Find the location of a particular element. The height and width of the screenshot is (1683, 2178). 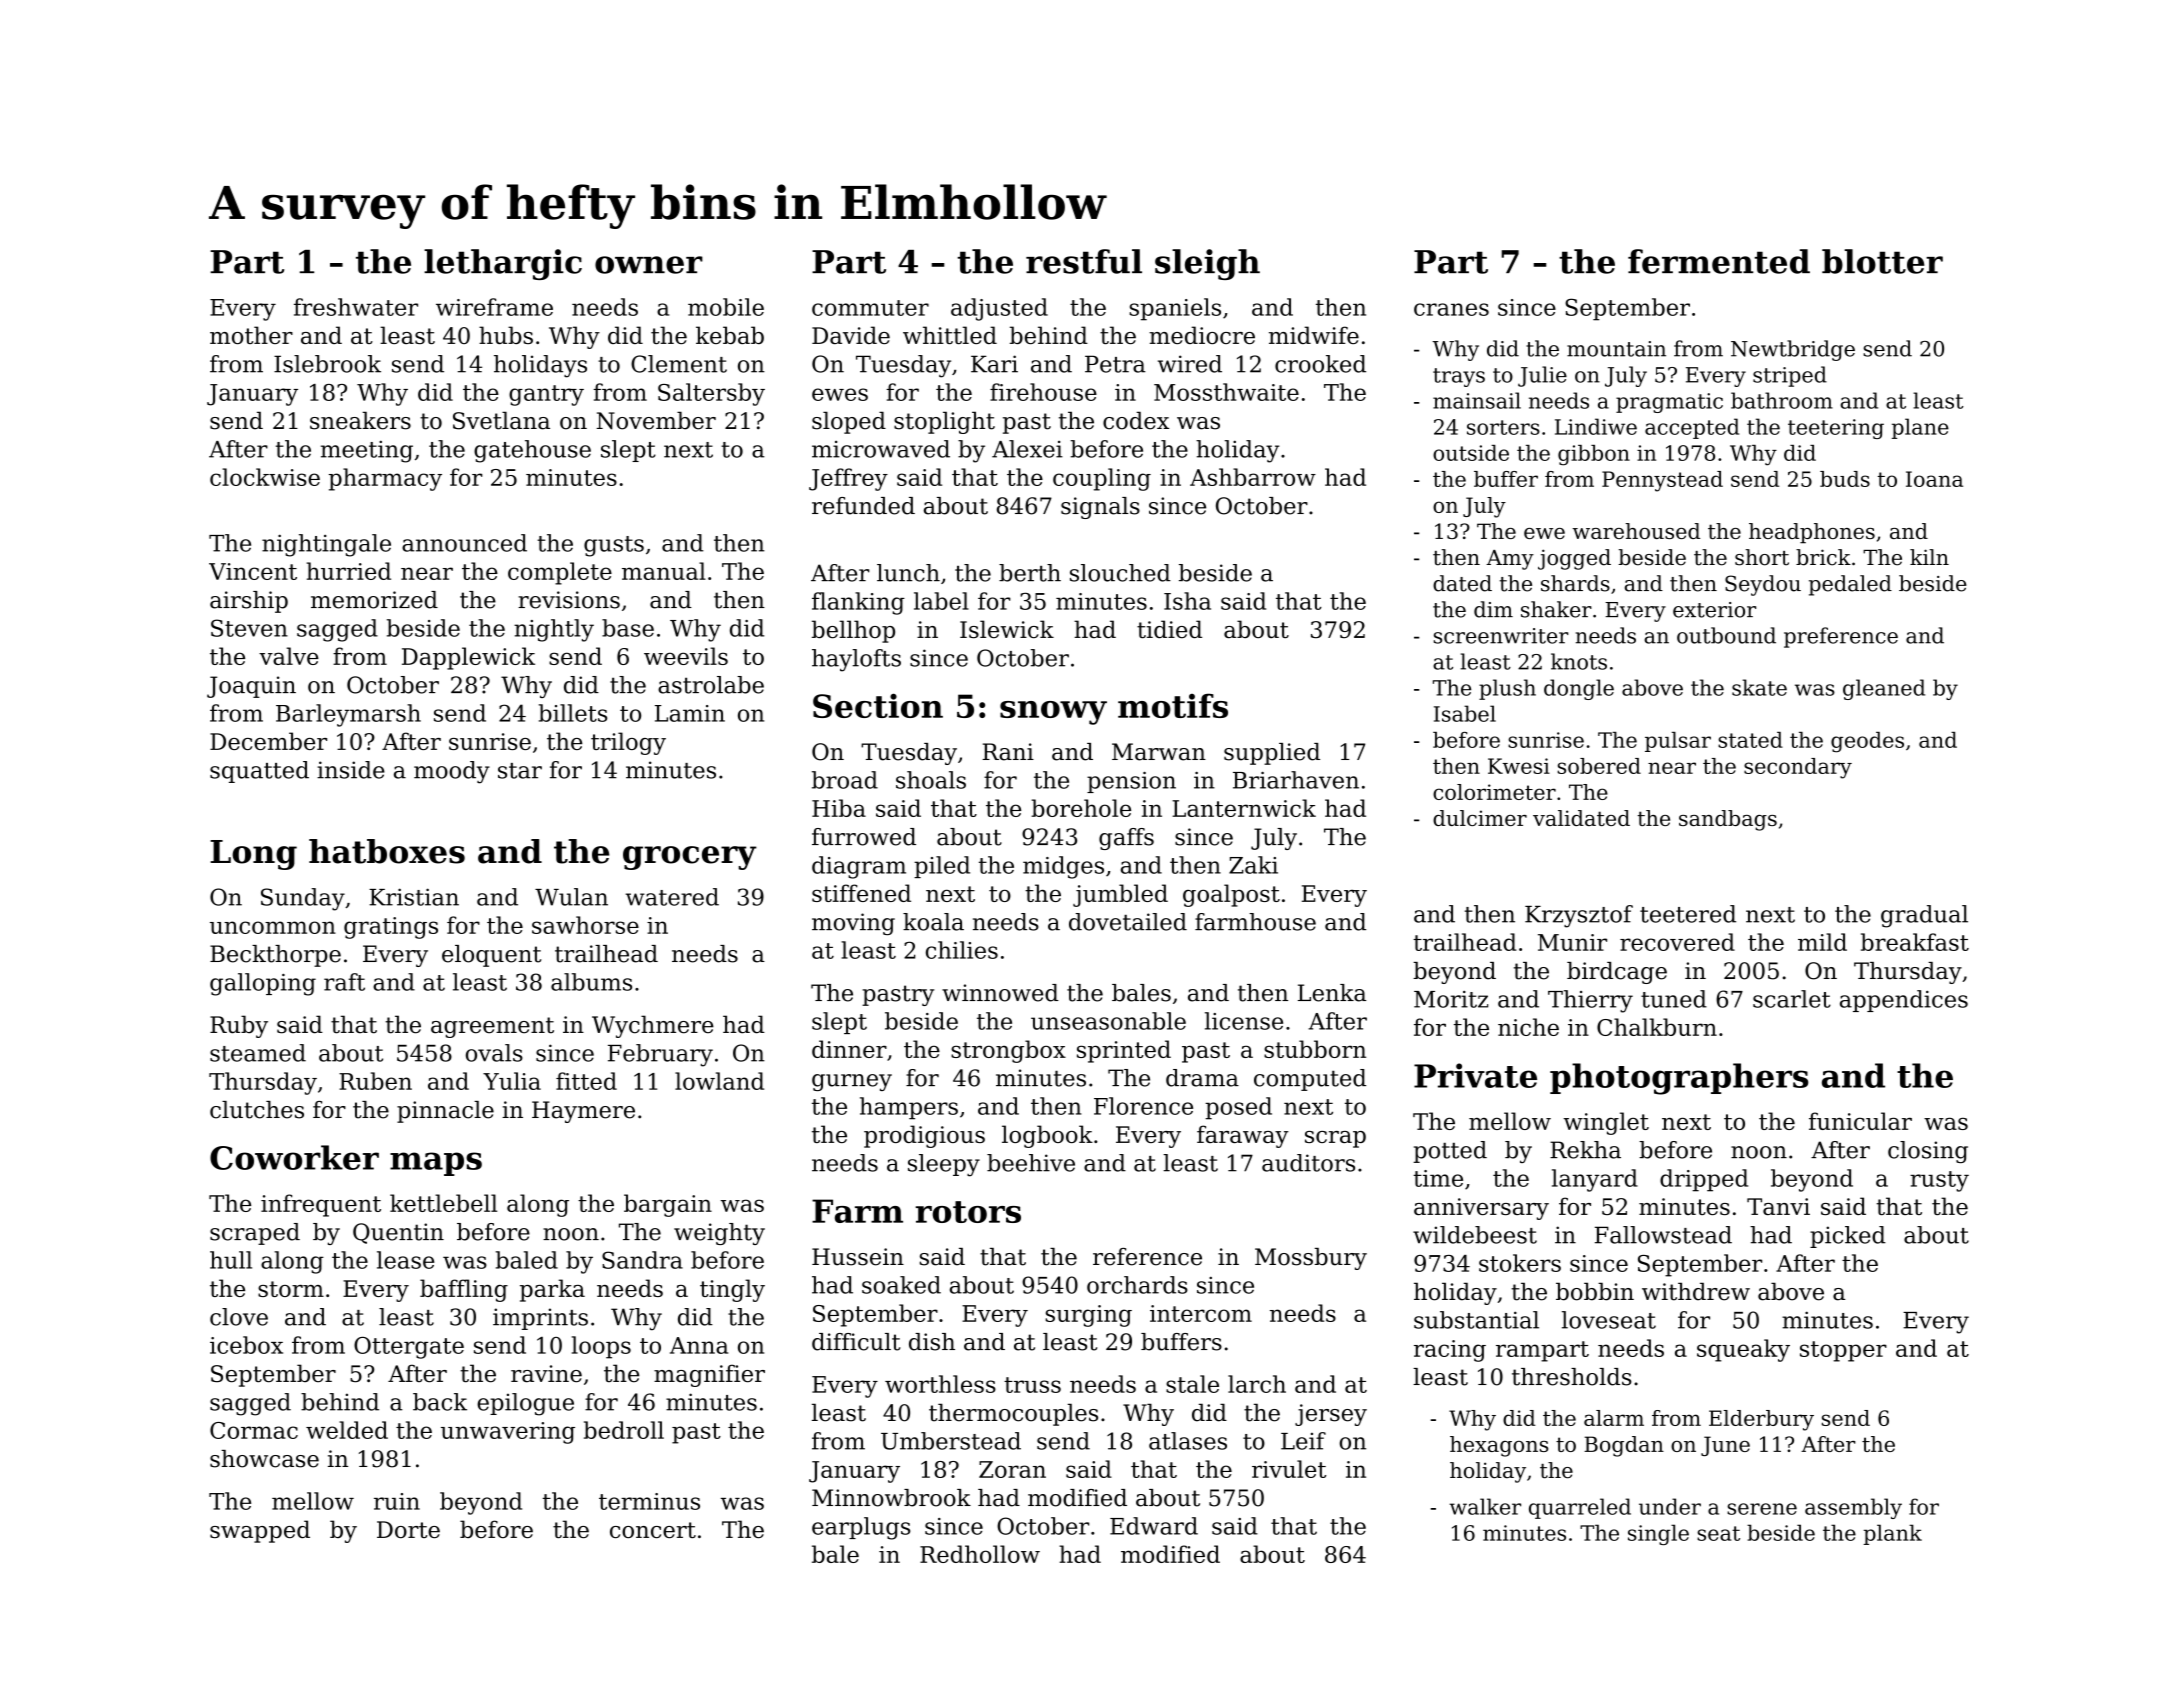

sleigh is located at coordinates (1207, 264).
